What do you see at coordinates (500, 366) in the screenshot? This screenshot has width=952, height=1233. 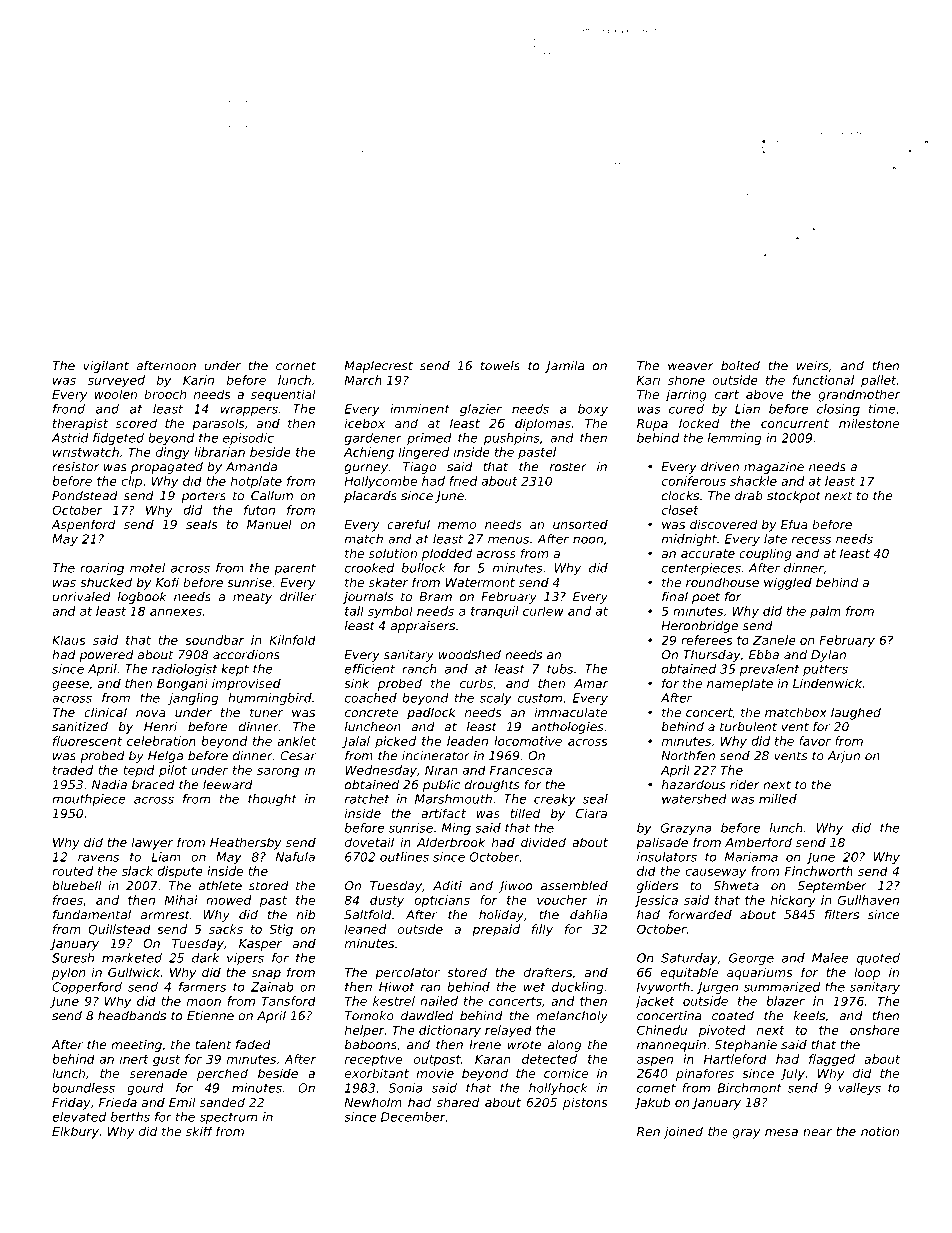 I see `towels` at bounding box center [500, 366].
